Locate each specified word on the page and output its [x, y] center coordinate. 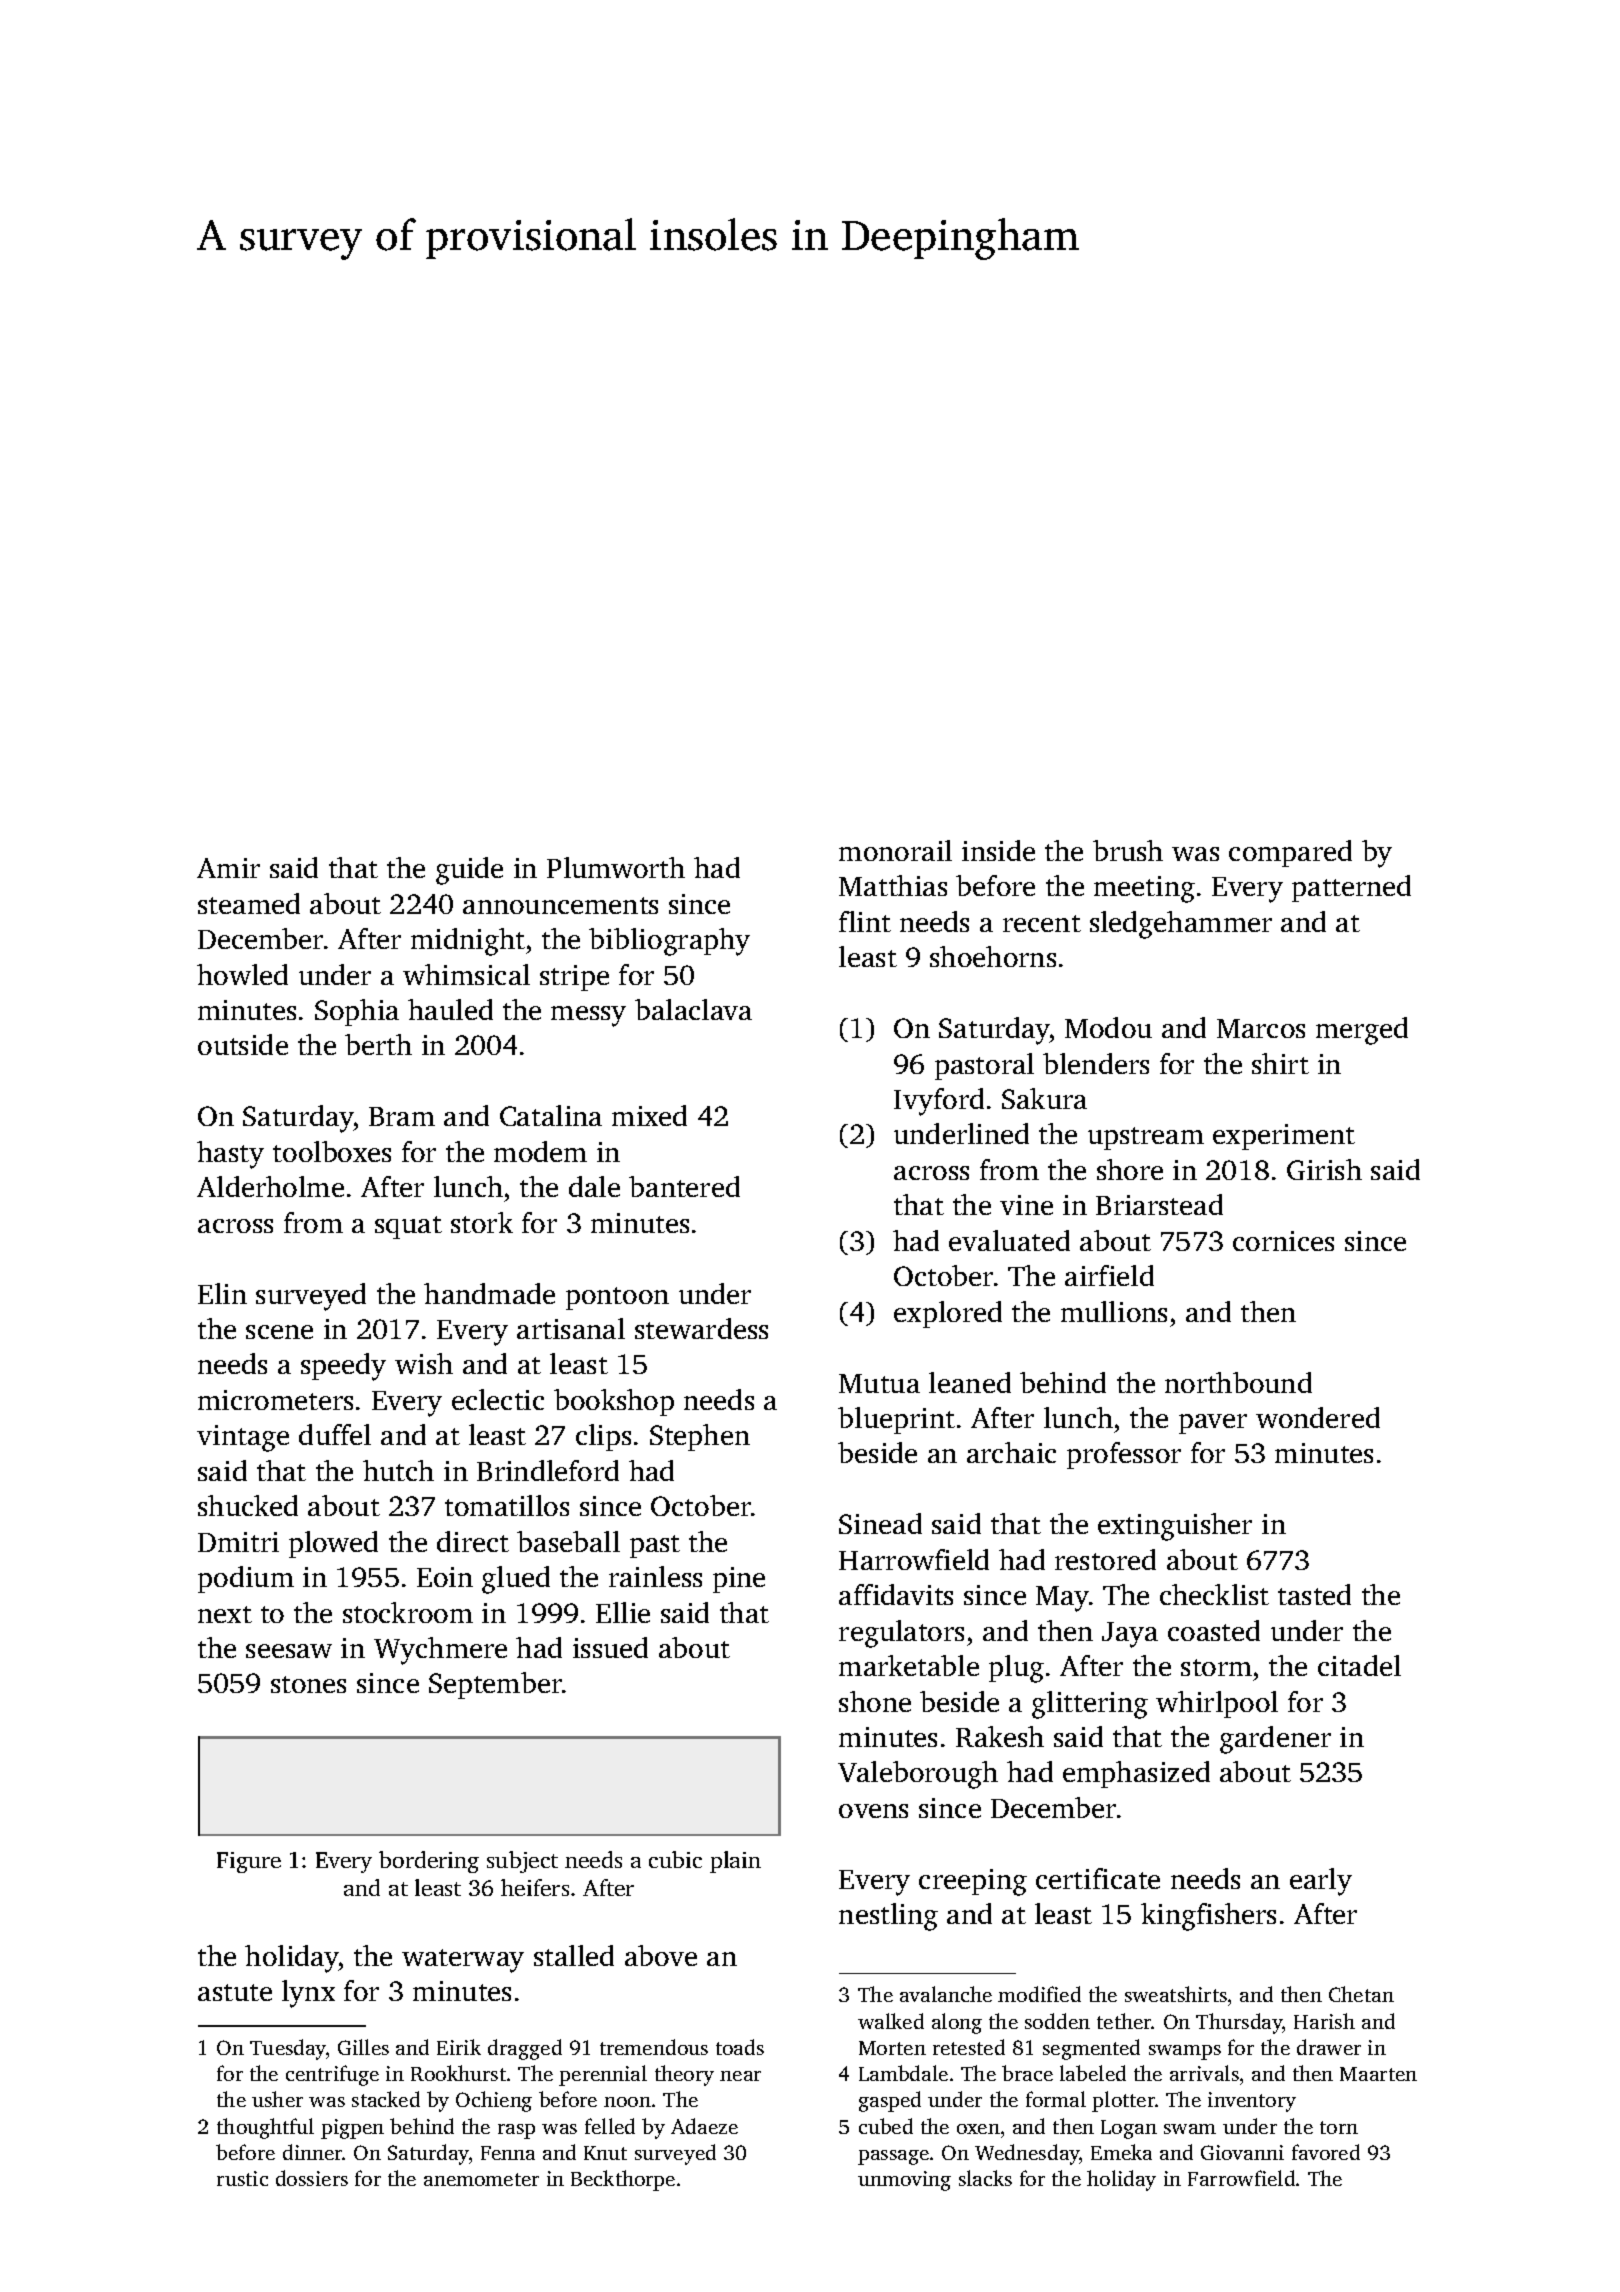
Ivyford [939, 1102]
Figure [249, 1862]
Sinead [880, 1523]
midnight [468, 942]
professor [1124, 1455]
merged [1362, 1031]
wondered [1318, 1417]
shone [875, 1701]
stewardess [701, 1328]
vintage [243, 1438]
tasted [1314, 1594]
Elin [222, 1293]
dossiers [312, 2178]
